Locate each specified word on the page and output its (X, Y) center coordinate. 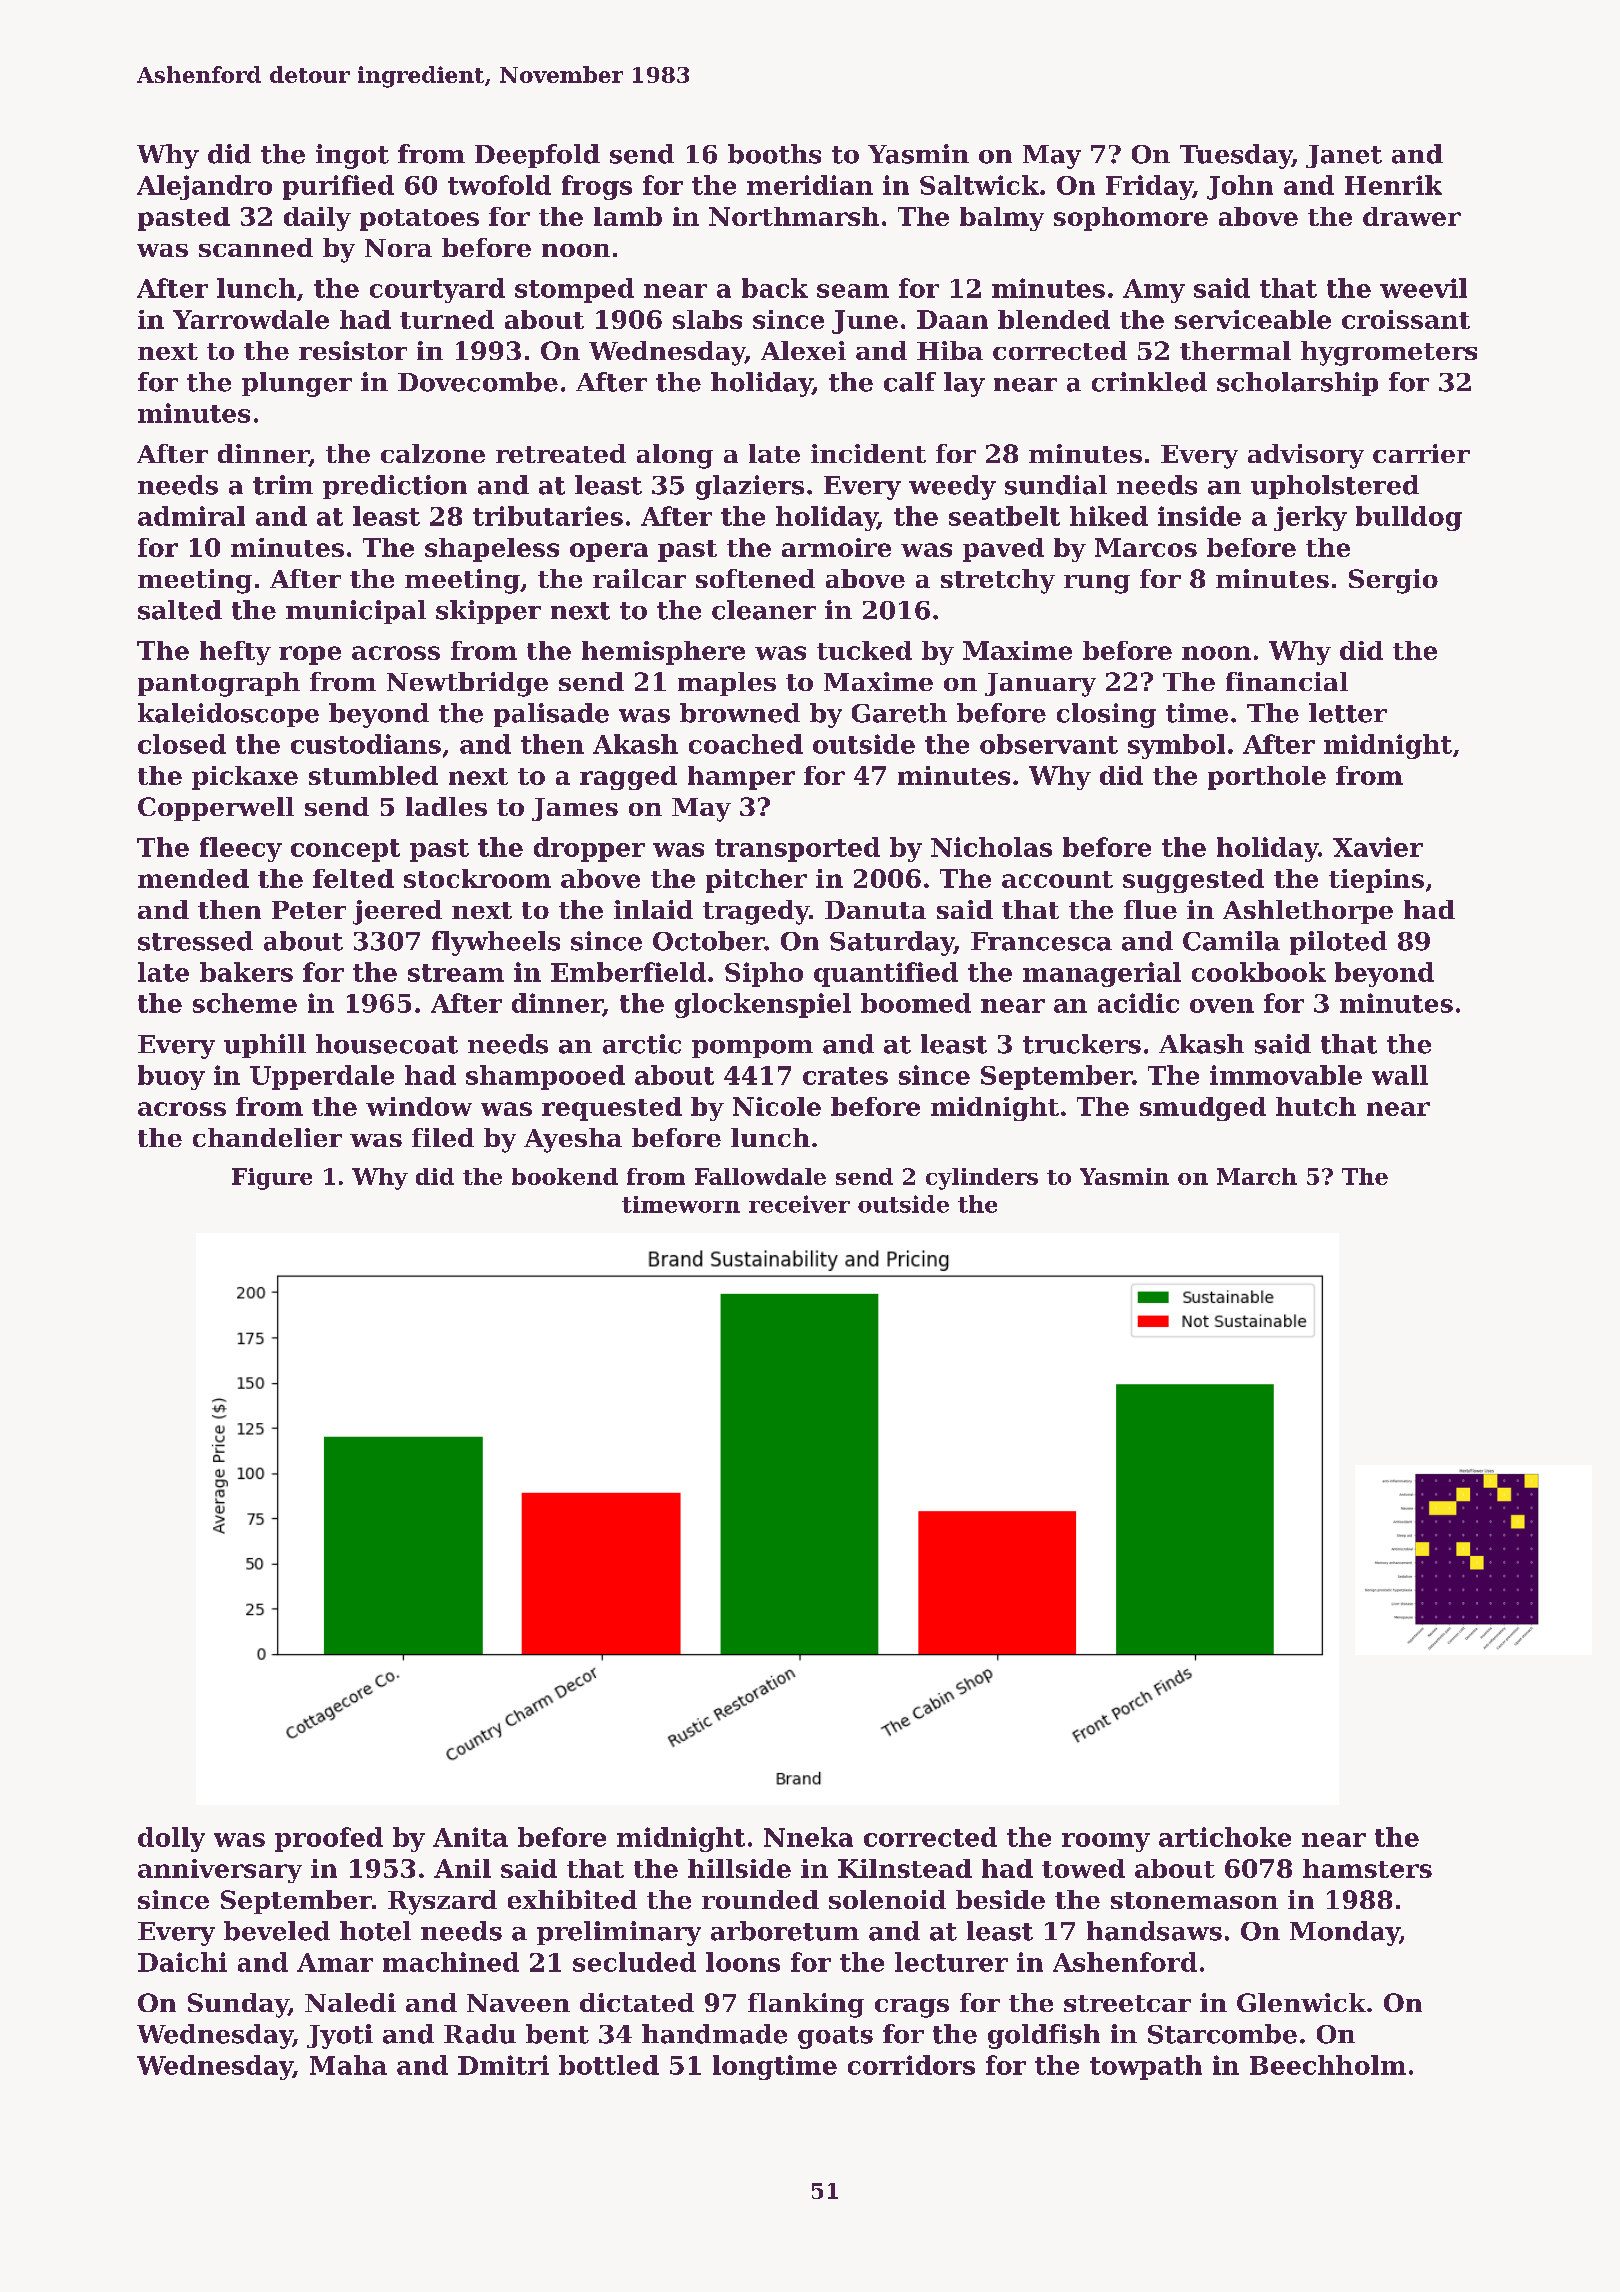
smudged (1203, 1109)
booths (774, 154)
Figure (272, 1179)
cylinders (982, 1179)
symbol (1176, 746)
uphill (265, 1046)
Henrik (1393, 185)
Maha (348, 2065)
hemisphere (663, 653)
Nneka (808, 1837)
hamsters (1367, 1868)
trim (283, 485)
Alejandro (204, 187)
